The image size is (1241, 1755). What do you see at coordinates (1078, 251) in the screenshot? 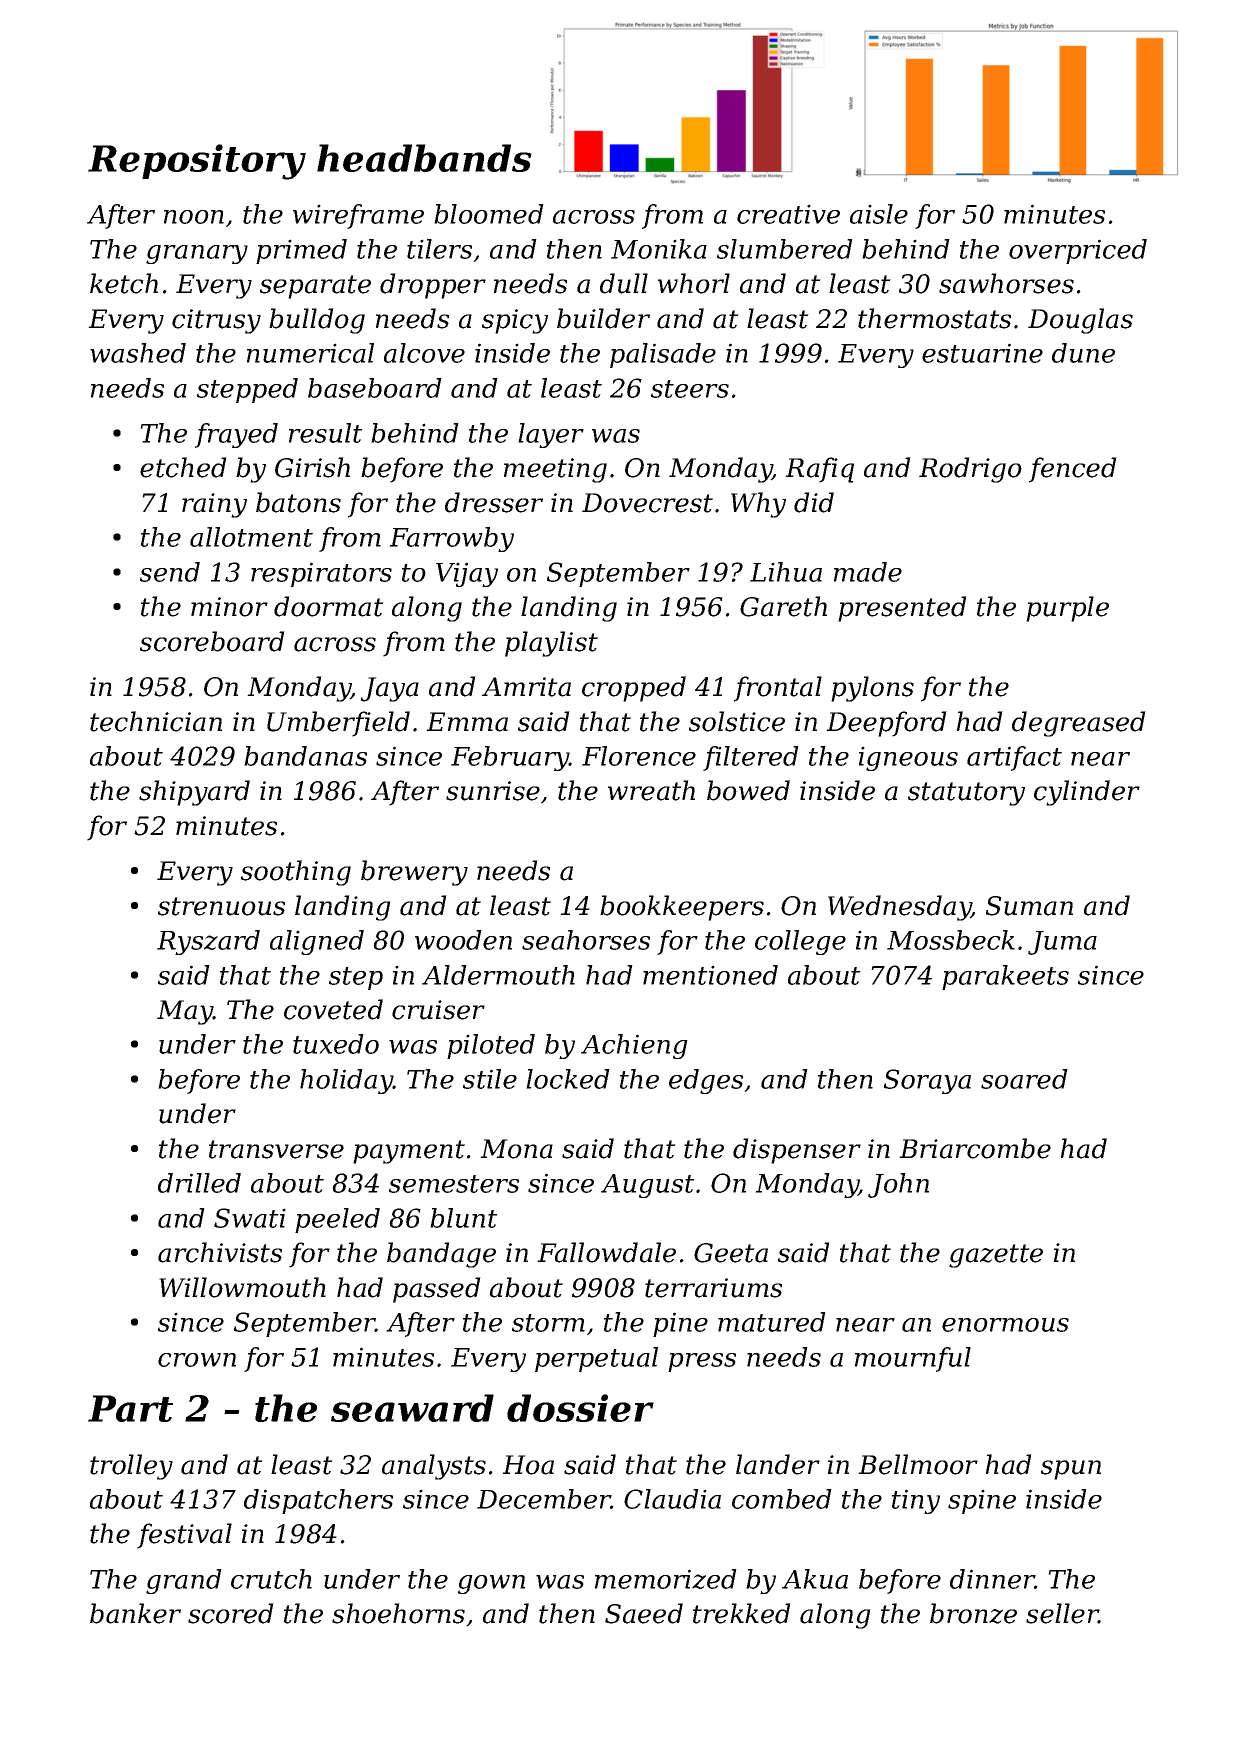
I see `overpriced` at bounding box center [1078, 251].
